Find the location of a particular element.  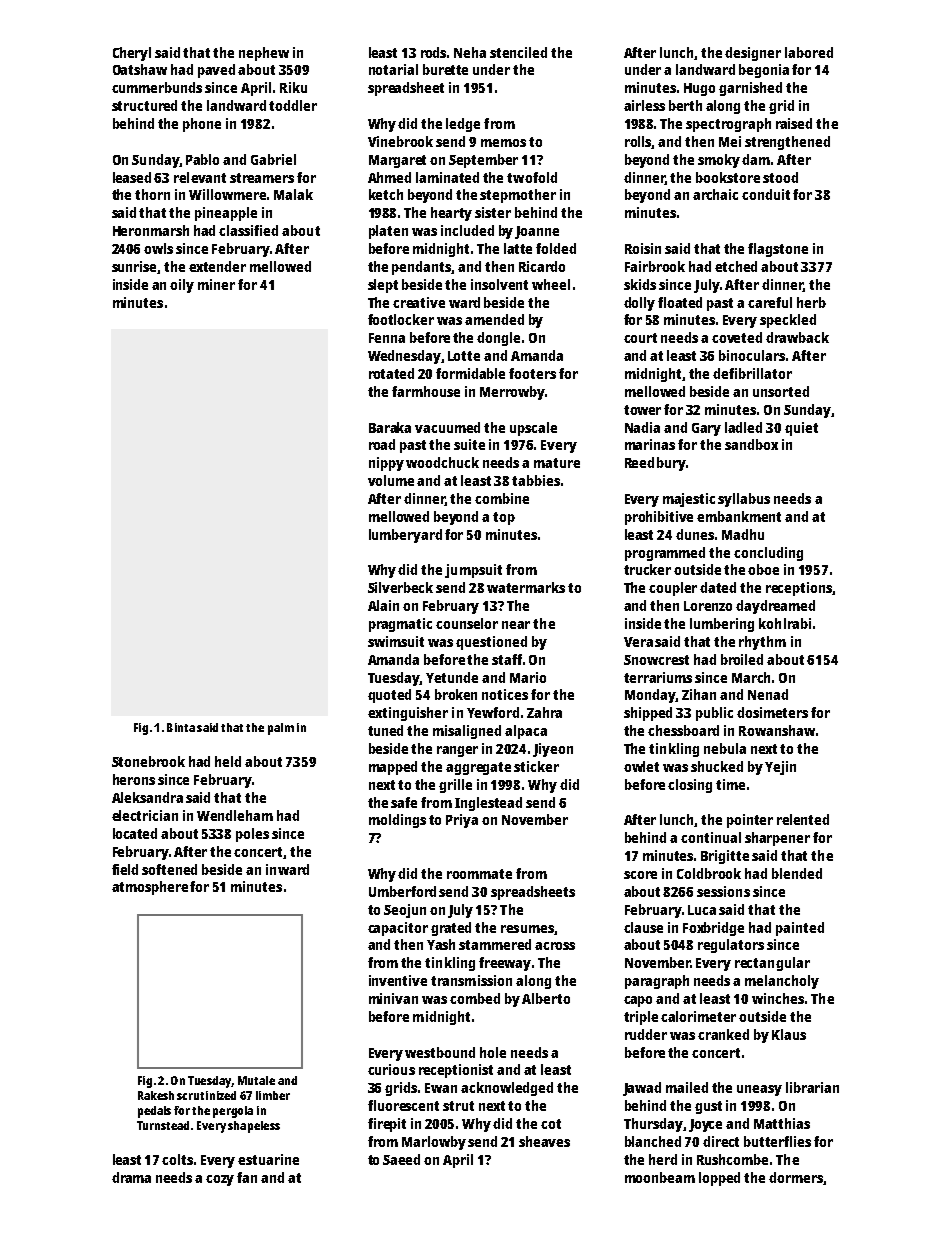

herb is located at coordinates (811, 302).
